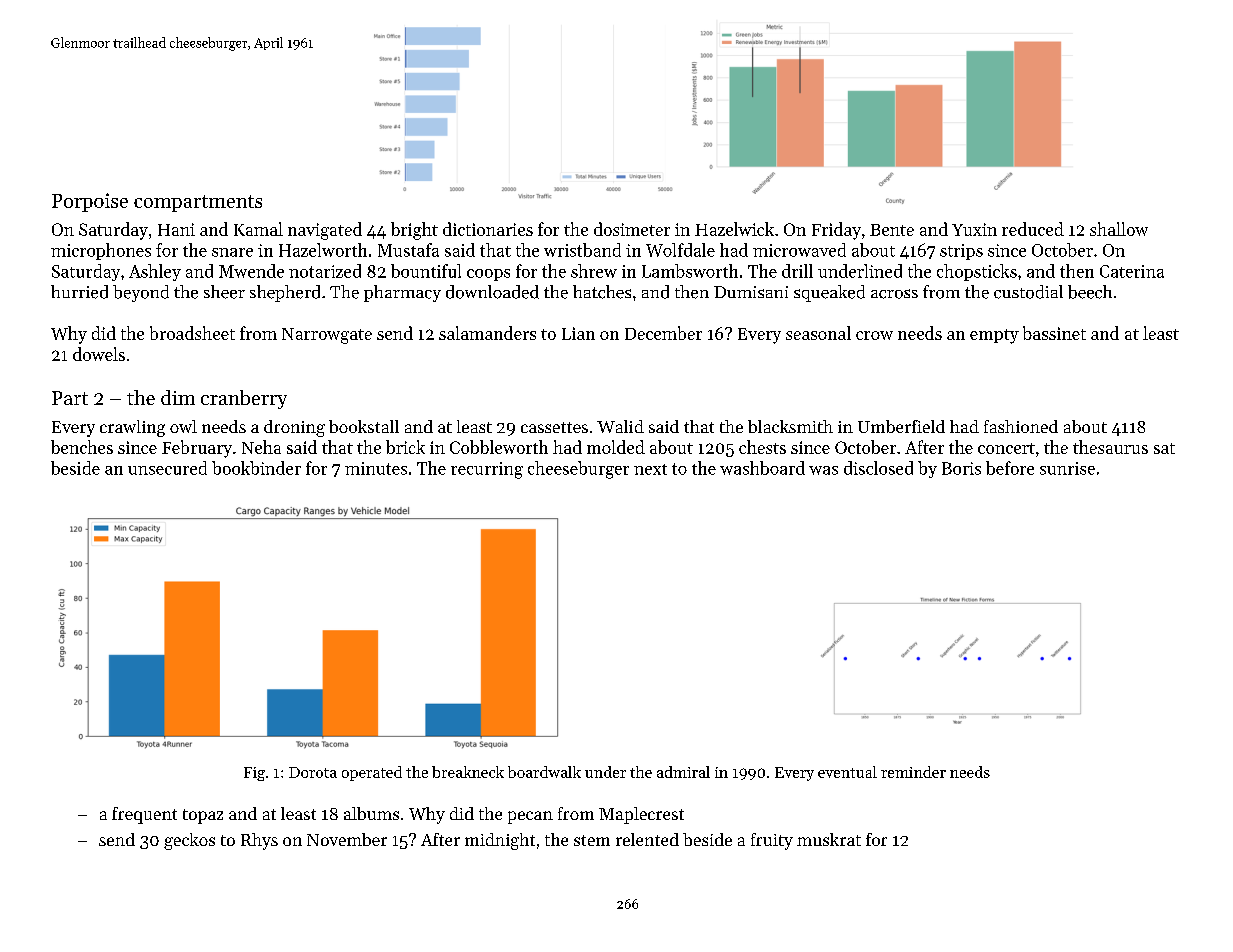 This screenshot has width=1233, height=952. Describe the element at coordinates (544, 772) in the screenshot. I see `boardwalk` at that location.
